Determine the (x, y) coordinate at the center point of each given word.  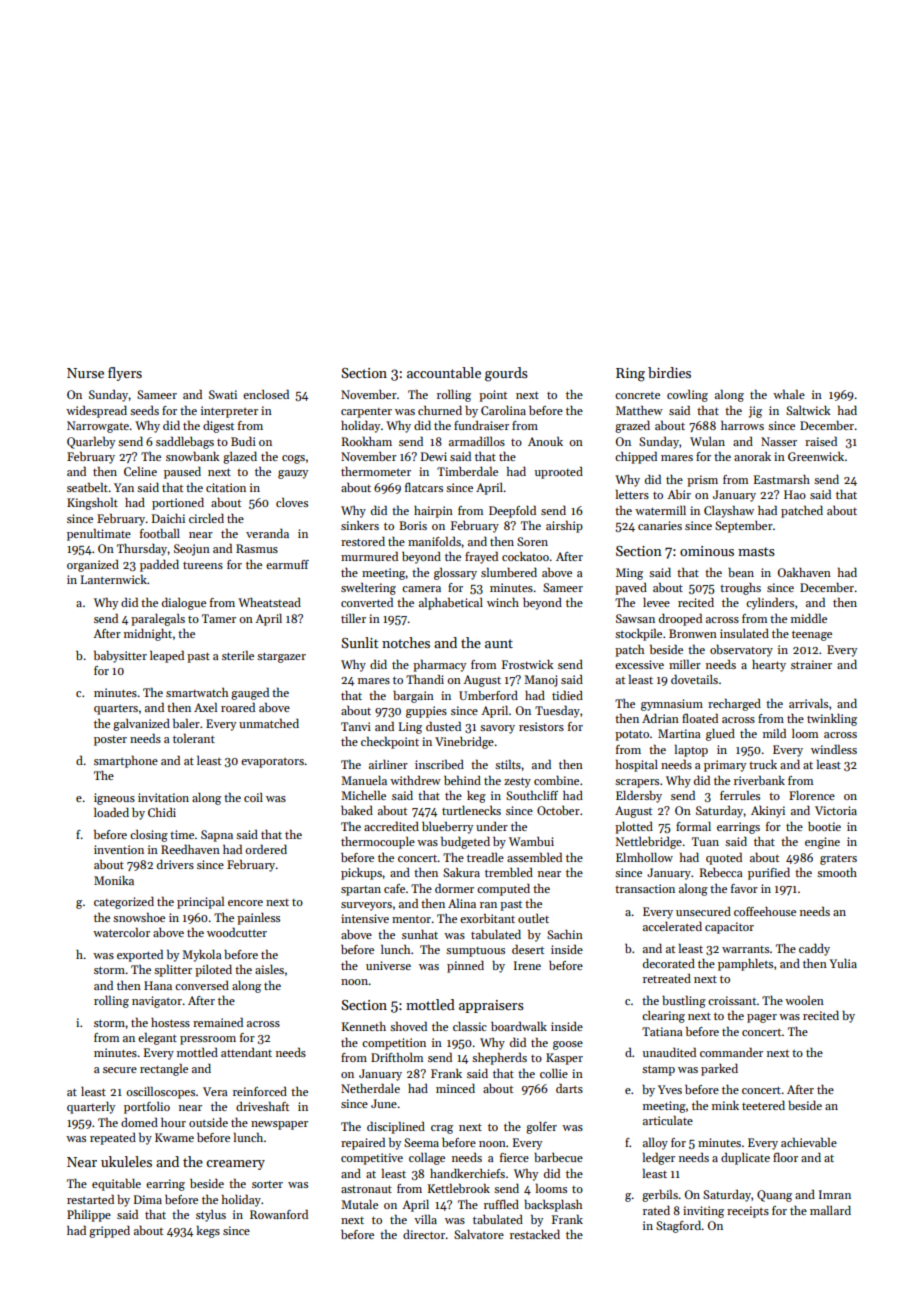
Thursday (142, 550)
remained (218, 1022)
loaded (111, 812)
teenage (812, 635)
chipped (636, 458)
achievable (809, 1142)
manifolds (434, 541)
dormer (454, 888)
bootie (824, 826)
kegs (208, 1232)
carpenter (366, 413)
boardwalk (519, 1026)
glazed (240, 458)
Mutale (359, 1204)
